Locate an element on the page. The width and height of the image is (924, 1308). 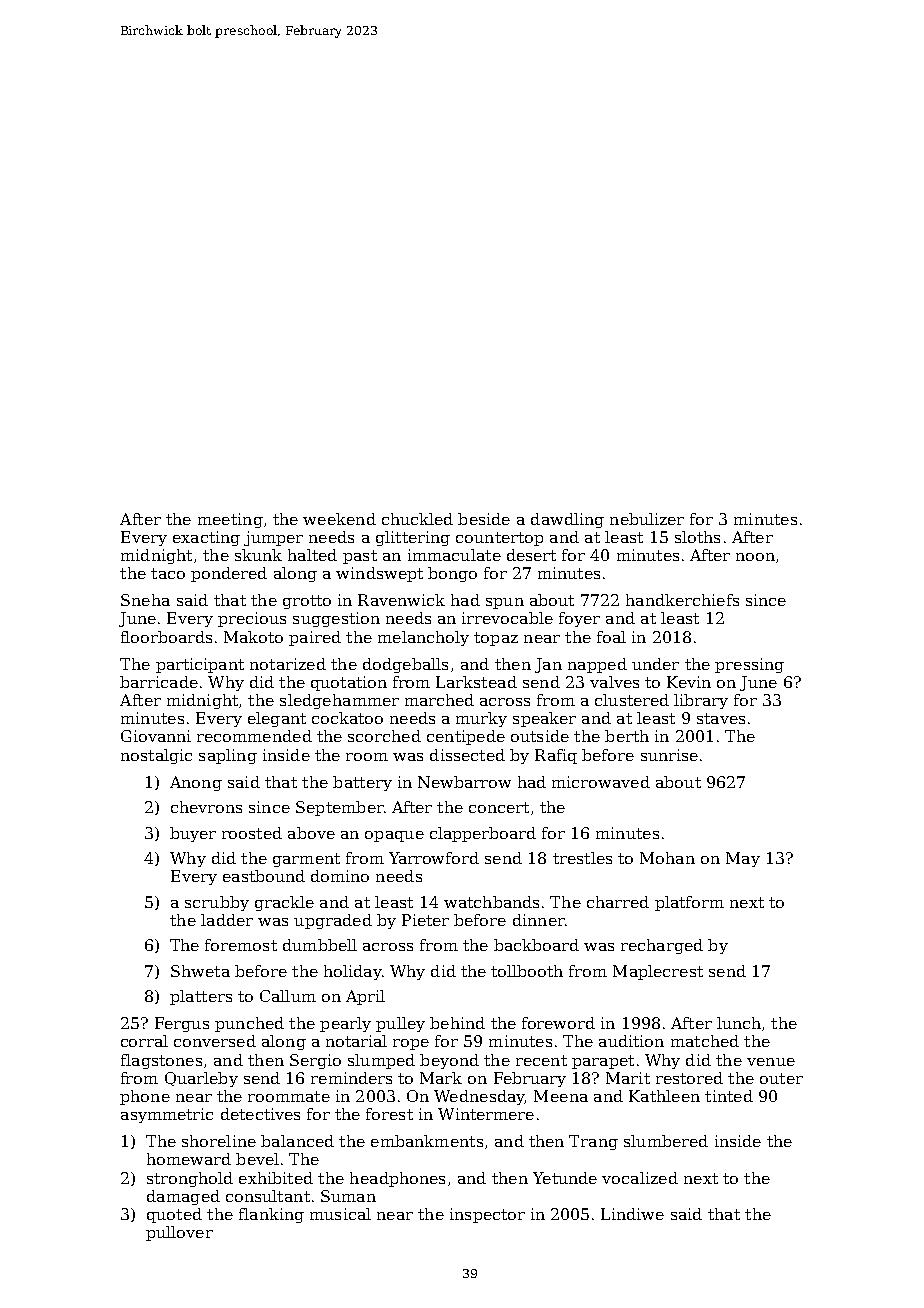
foyer is located at coordinates (579, 619).
